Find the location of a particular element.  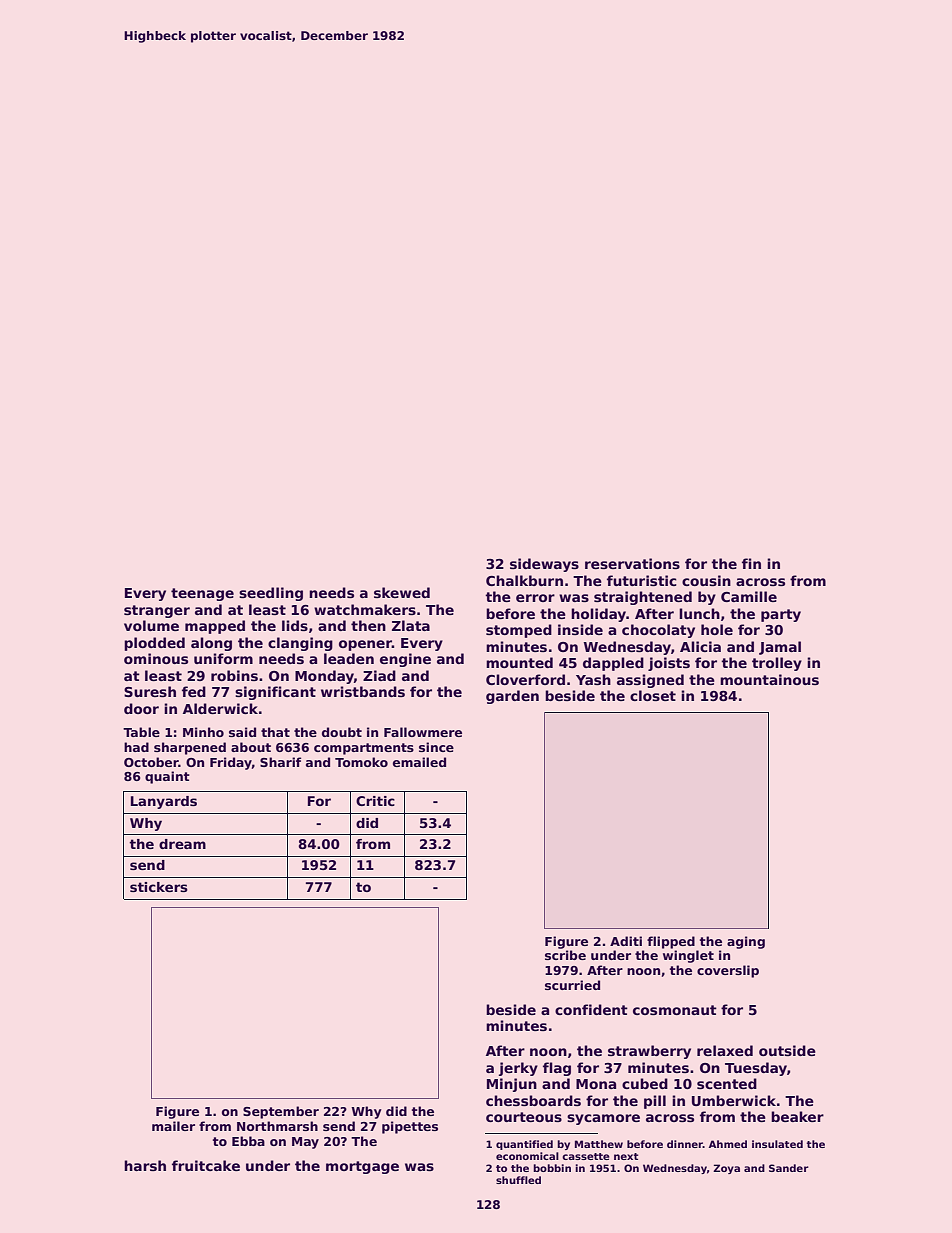

Lanyards is located at coordinates (164, 802).
